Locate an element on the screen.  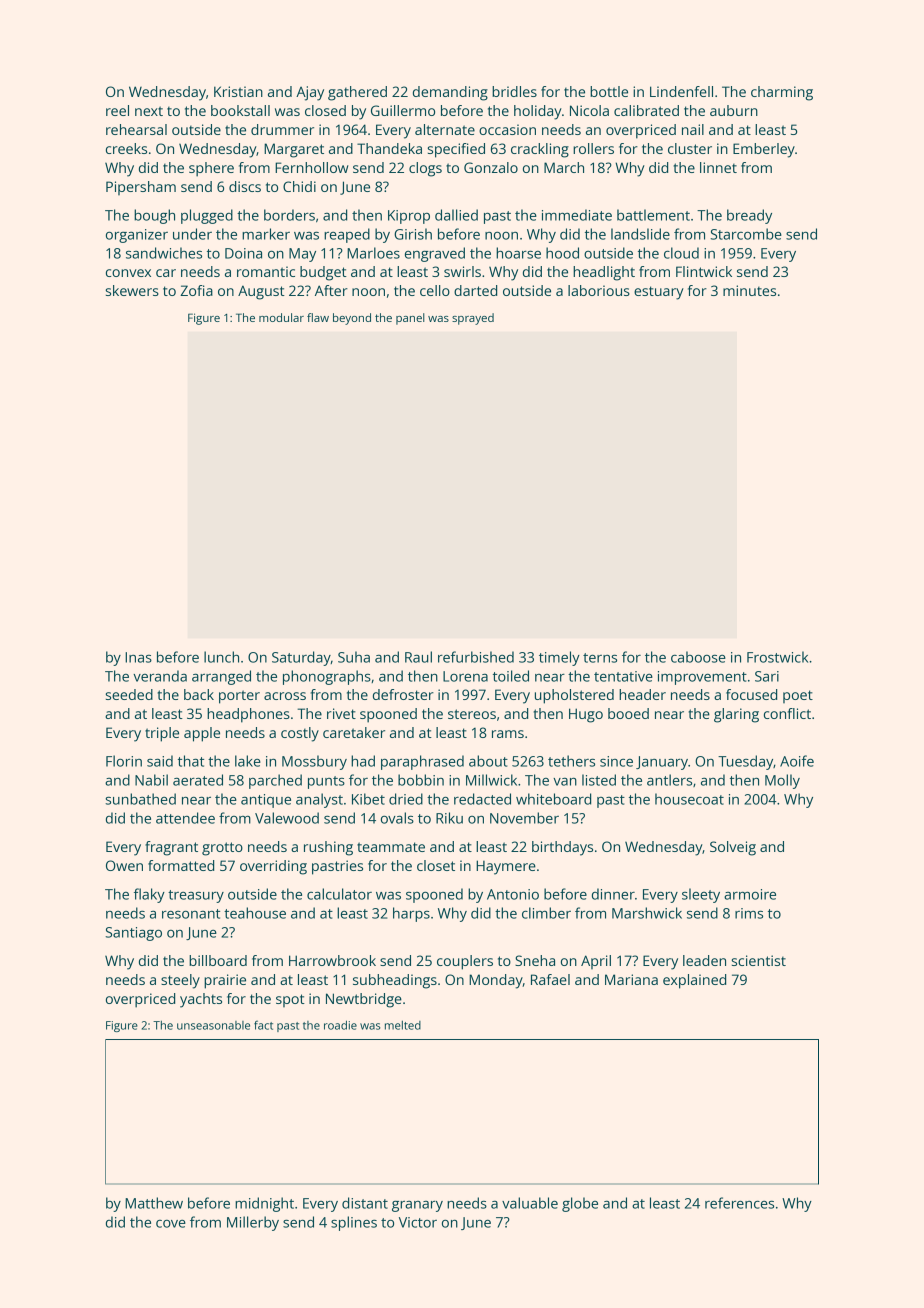
Raul is located at coordinates (418, 657).
